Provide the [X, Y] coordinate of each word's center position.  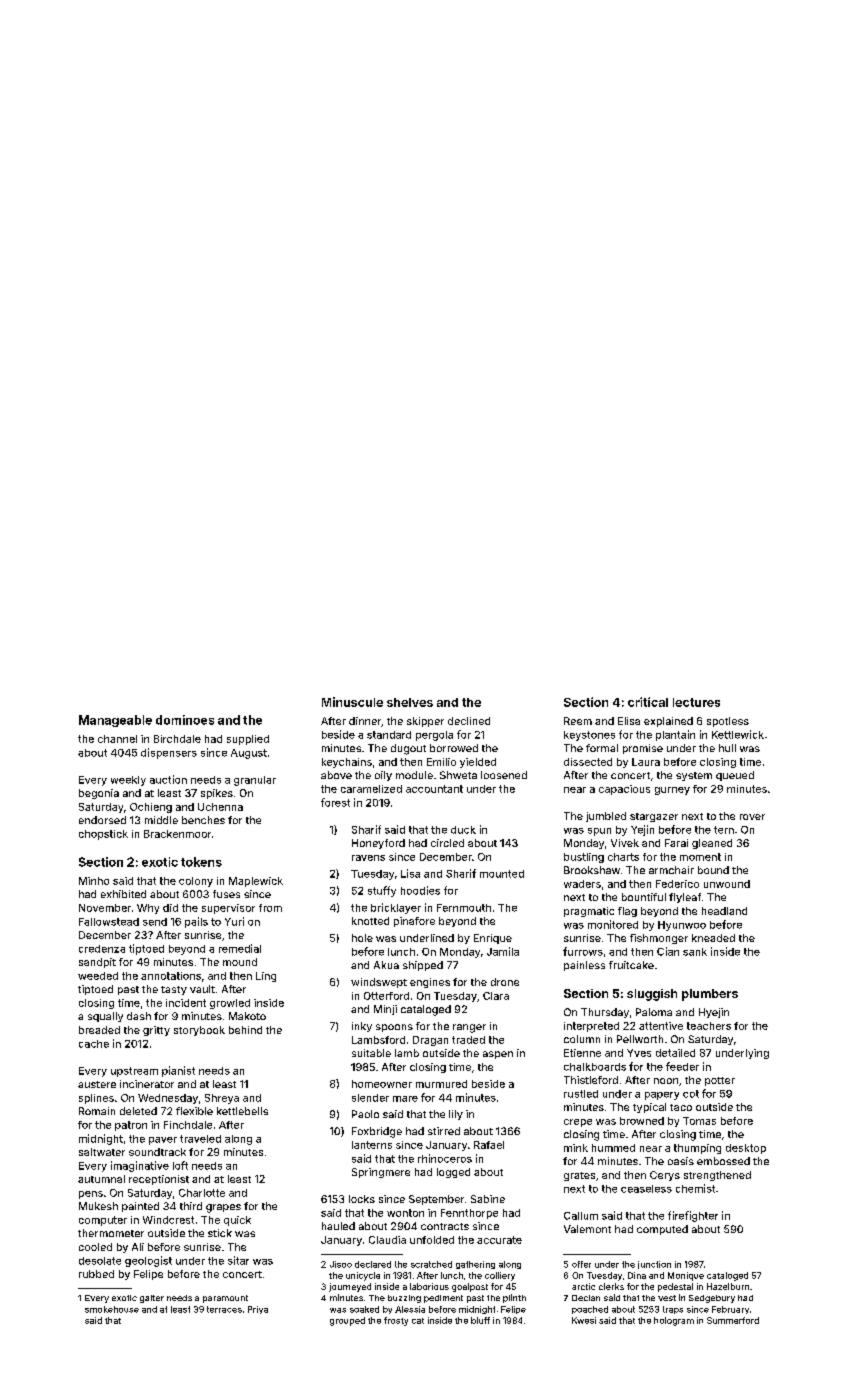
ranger [469, 1028]
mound [240, 962]
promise [643, 749]
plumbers [710, 995]
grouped [347, 1321]
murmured [441, 1084]
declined [469, 721]
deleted [138, 1111]
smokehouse [112, 1309]
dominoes [185, 720]
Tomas [699, 1121]
